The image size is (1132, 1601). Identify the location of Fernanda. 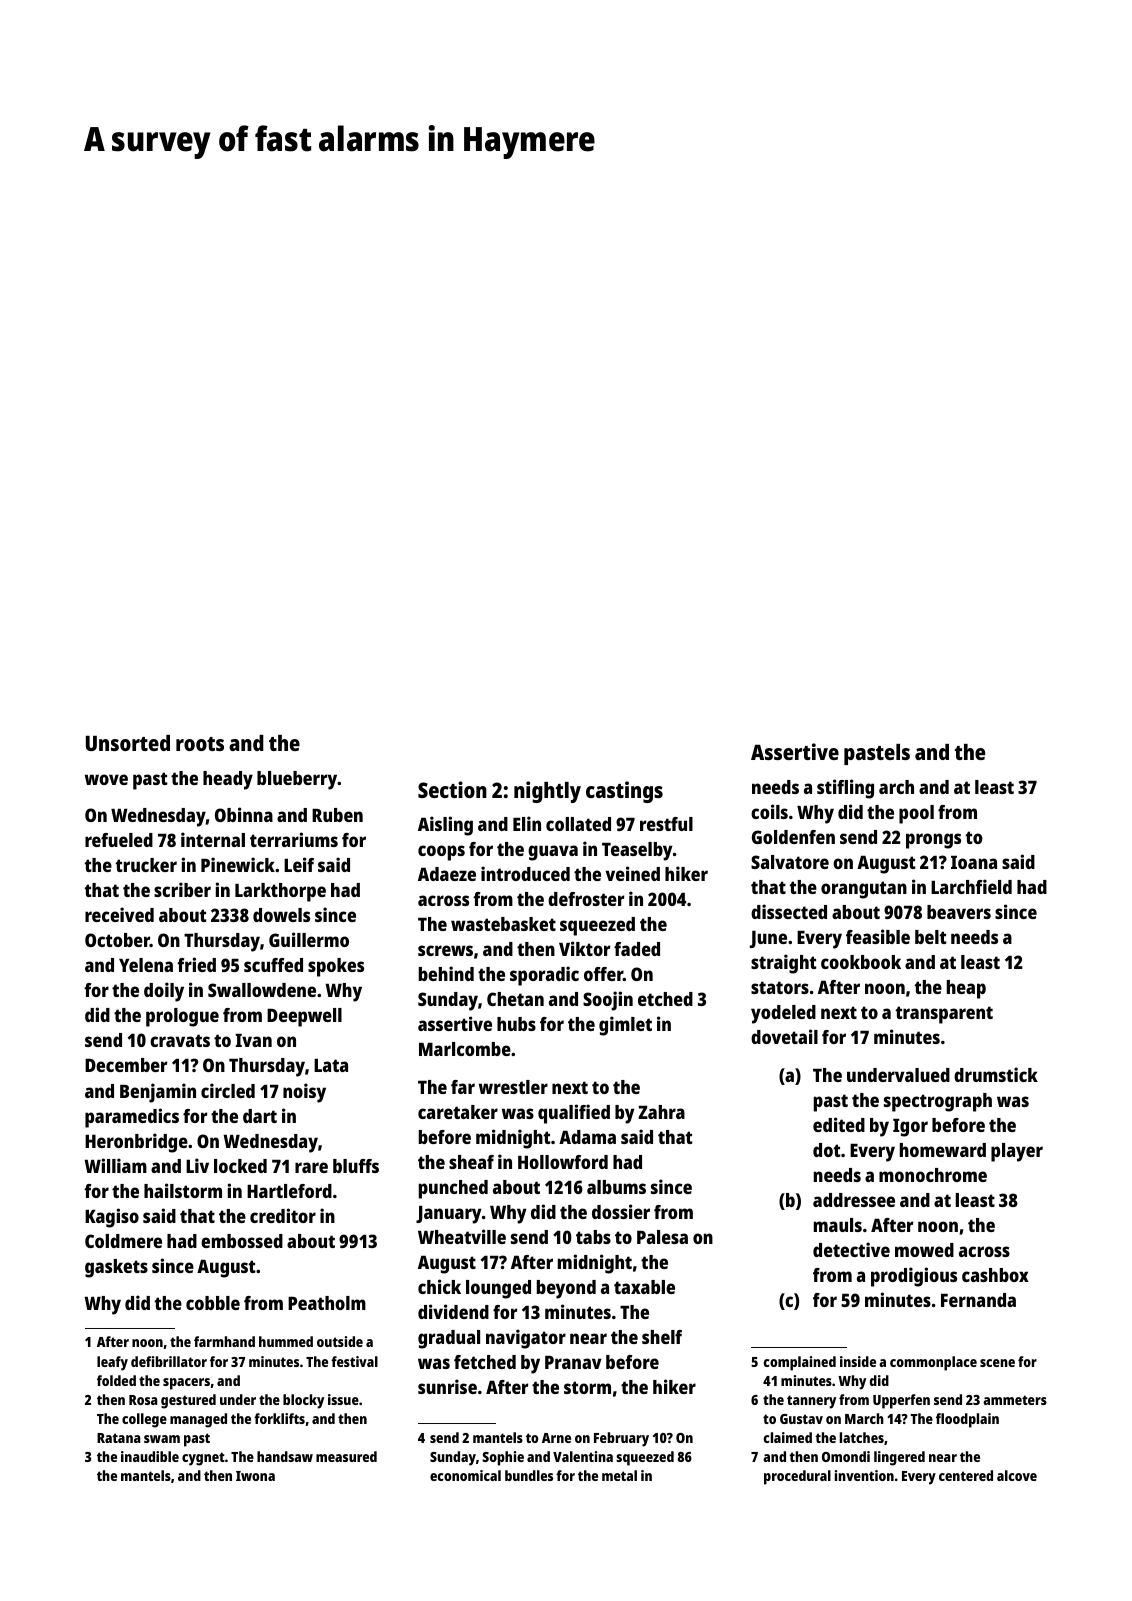
(978, 1300).
